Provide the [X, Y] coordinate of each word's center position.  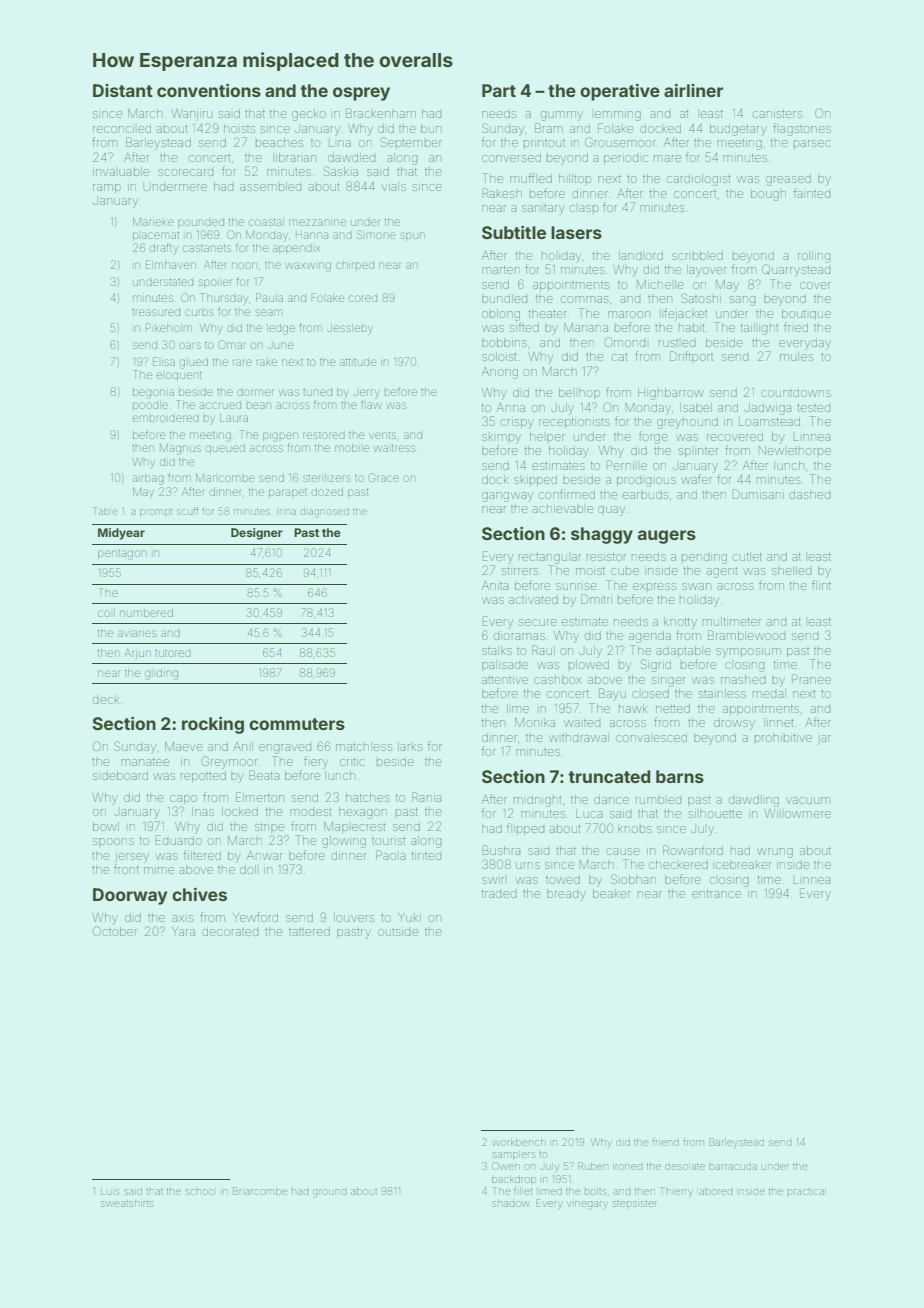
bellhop [579, 393]
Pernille [627, 465]
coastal [266, 222]
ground [330, 1193]
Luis [110, 1192]
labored [716, 1192]
